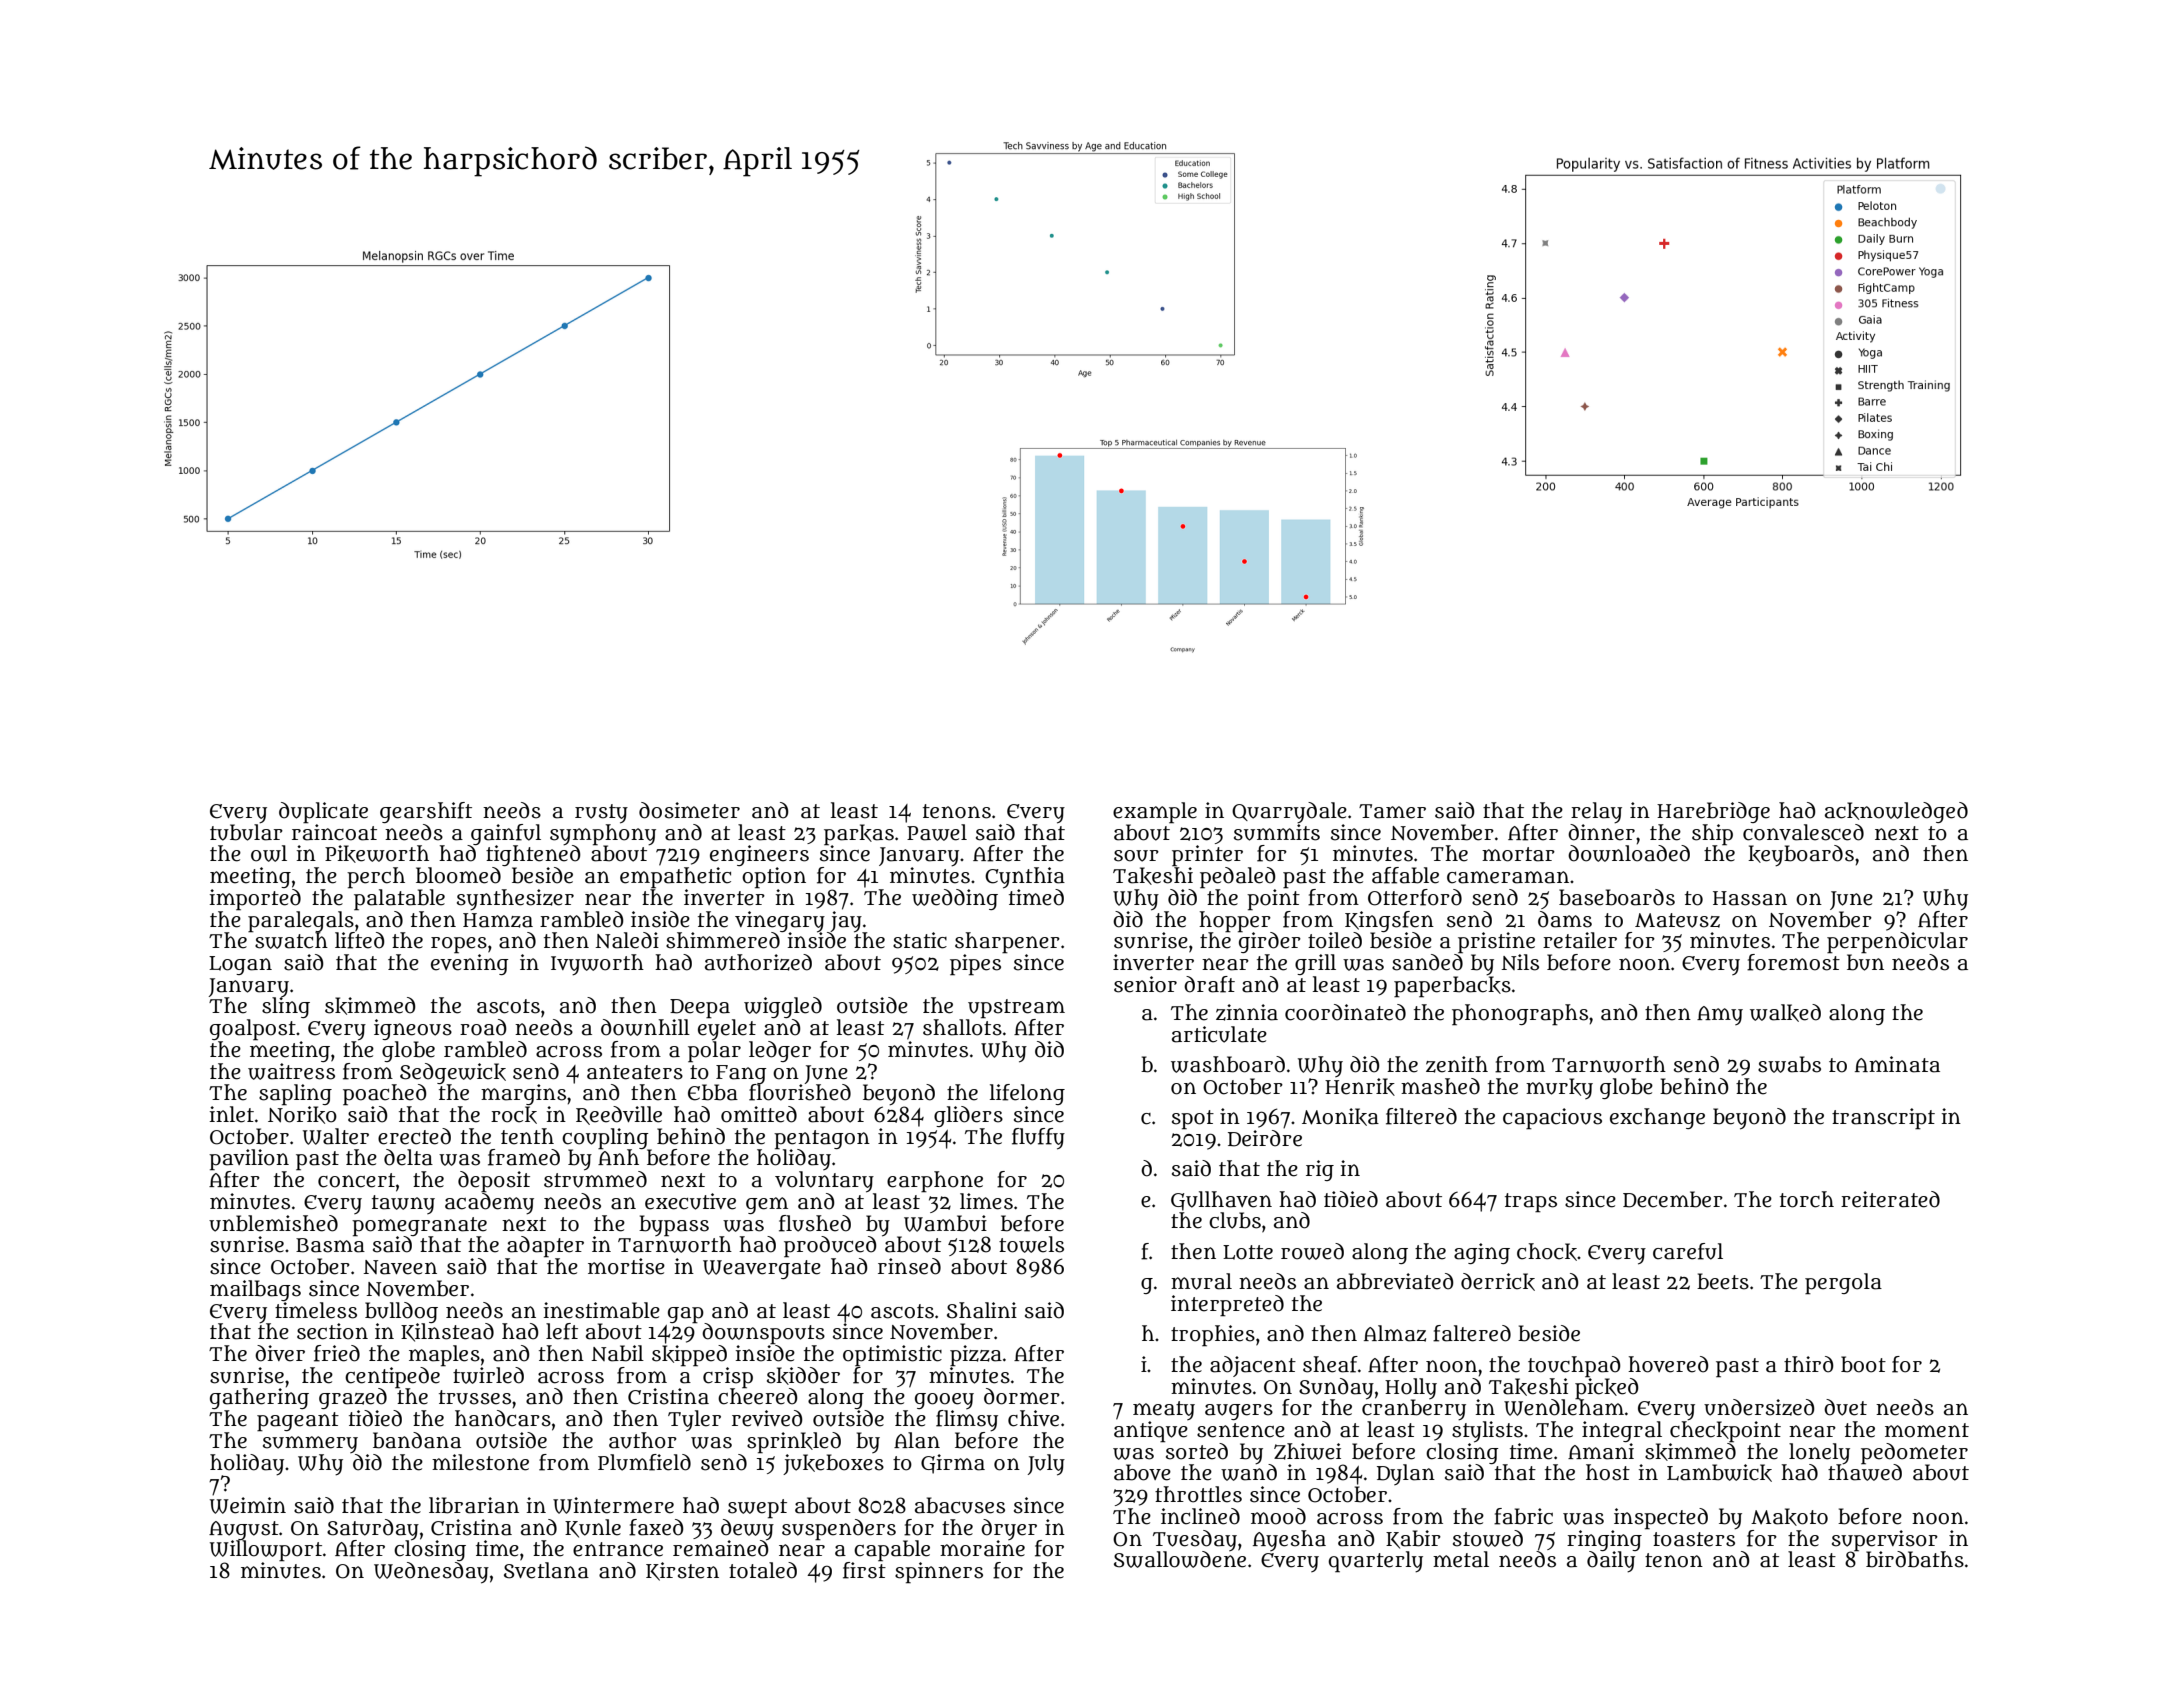 The height and width of the page is (1683, 2178). Describe the element at coordinates (1897, 1064) in the page. I see `Aminata` at that location.
